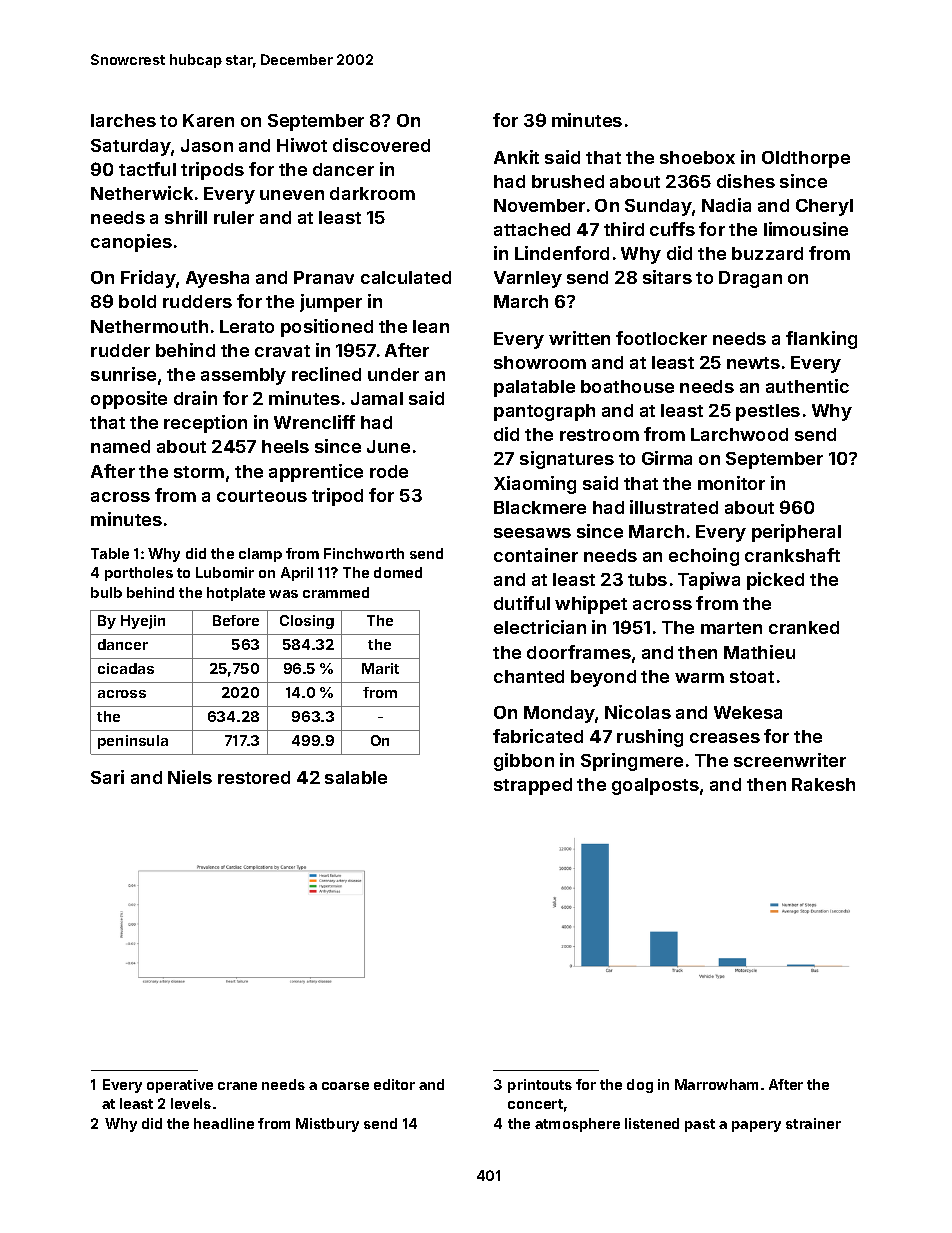 The width and height of the page is (952, 1233). What do you see at coordinates (190, 777) in the page?
I see `Niels` at bounding box center [190, 777].
